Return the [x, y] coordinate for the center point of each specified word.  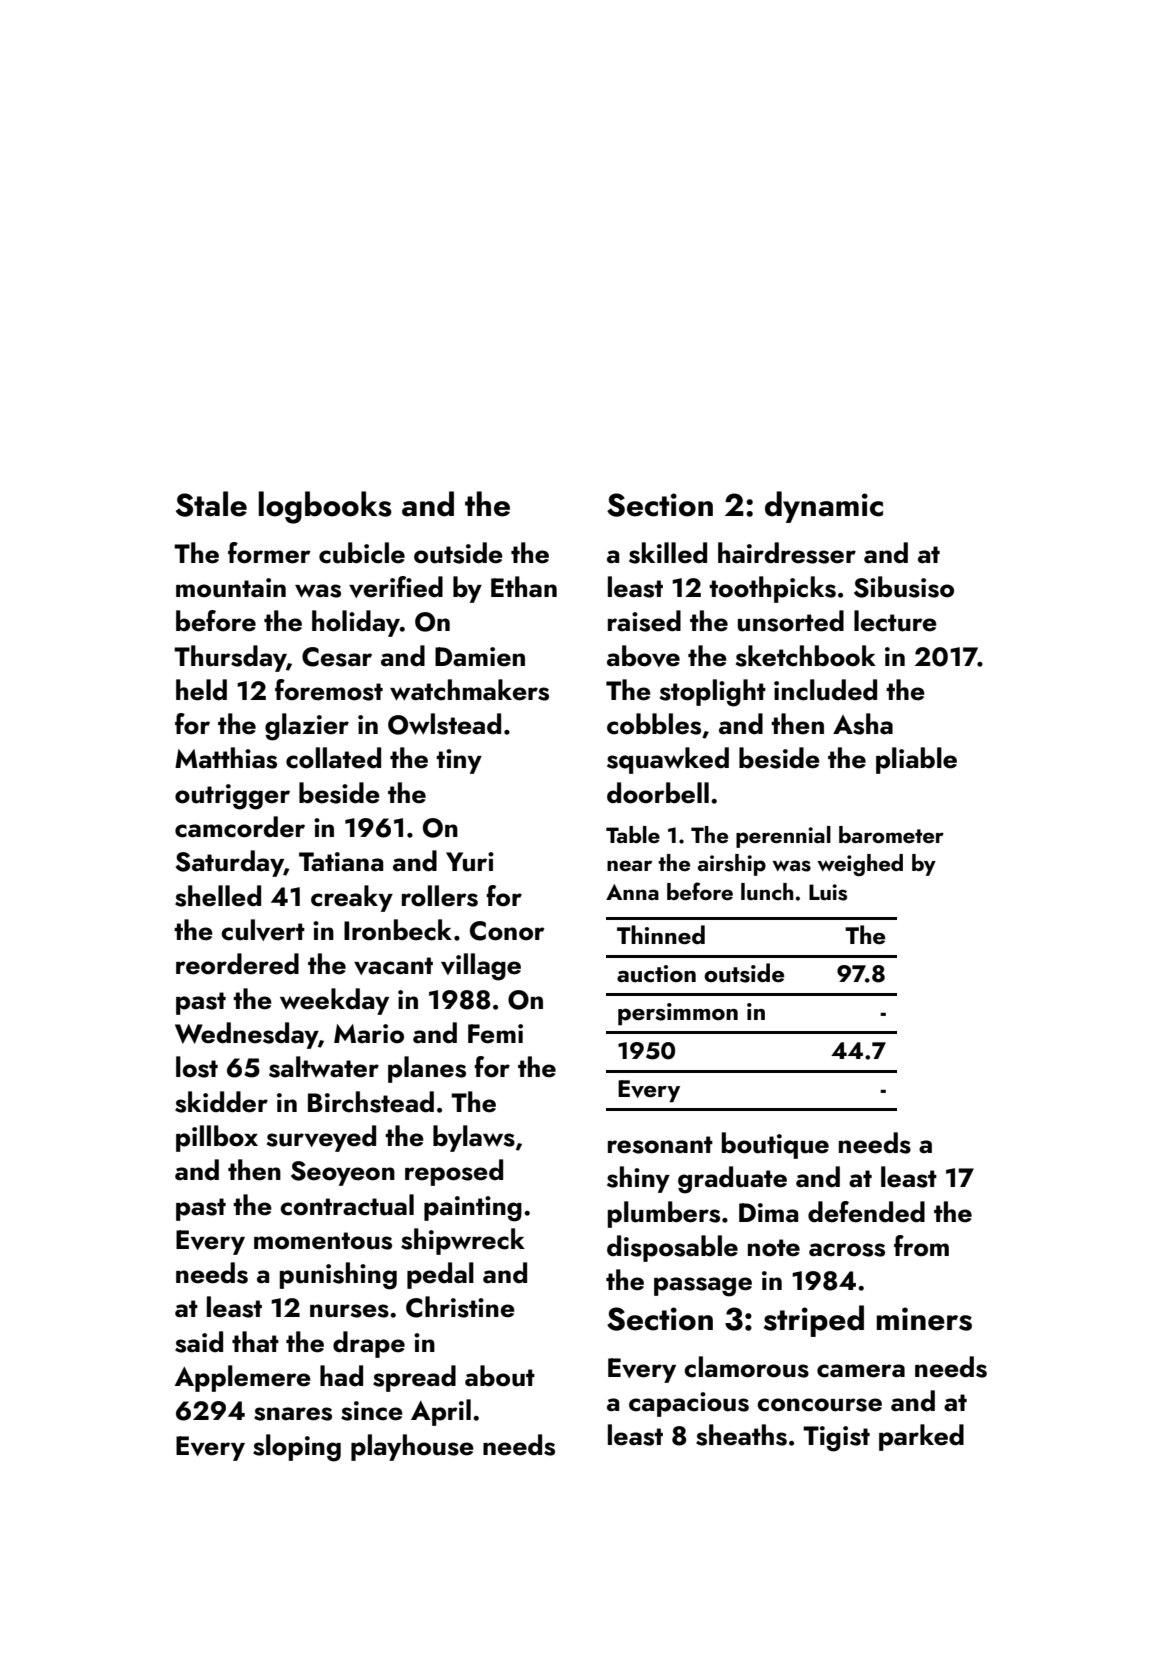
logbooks [325, 507]
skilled [668, 553]
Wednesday [246, 1035]
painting [473, 1209]
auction [656, 974]
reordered [237, 964]
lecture [895, 621]
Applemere [243, 1378]
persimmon [678, 1014]
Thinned [661, 934]
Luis [828, 892]
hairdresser [787, 553]
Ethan [524, 587]
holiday [356, 623]
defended [866, 1212]
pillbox [217, 1138]
